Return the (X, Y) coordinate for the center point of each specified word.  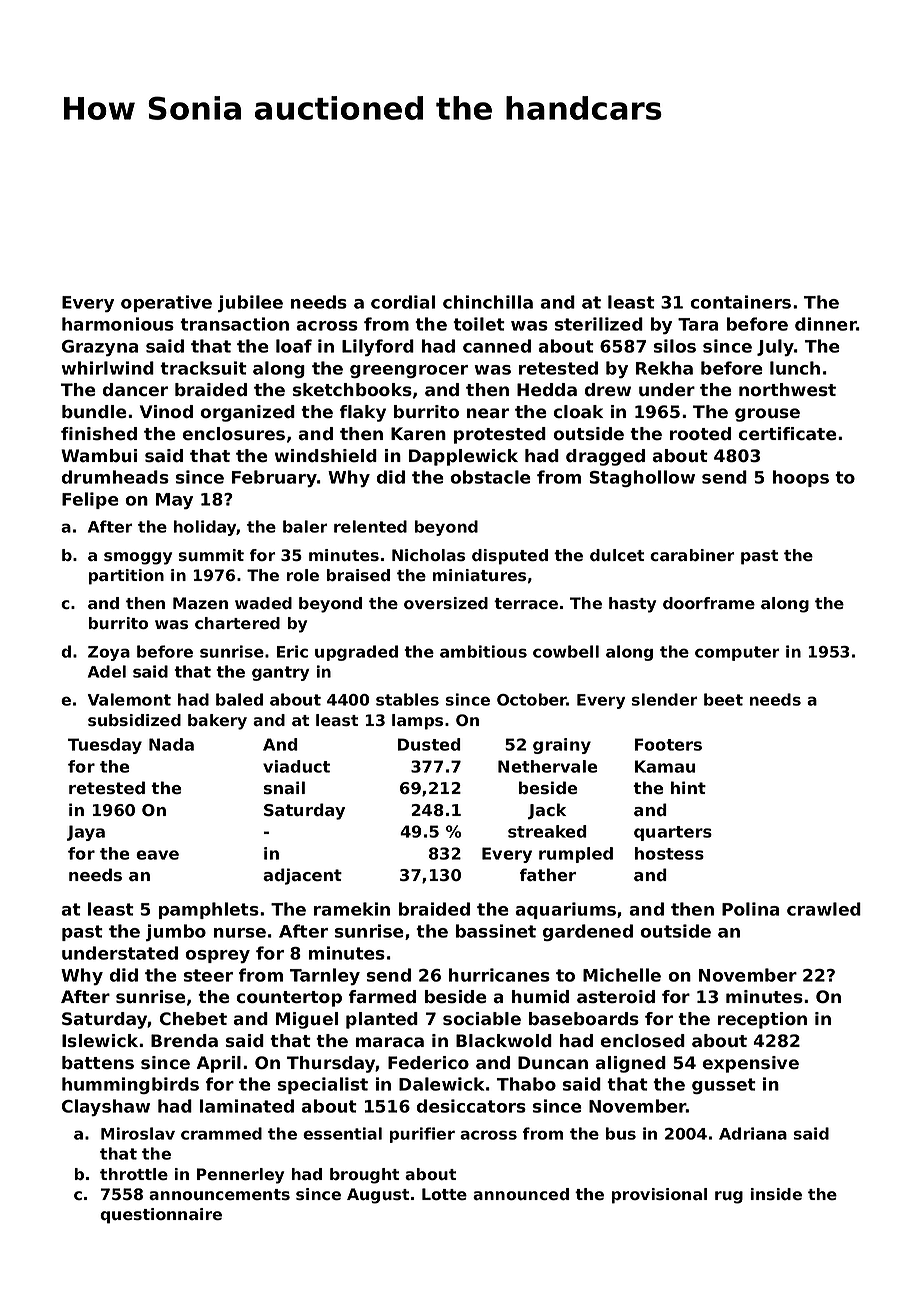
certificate (787, 434)
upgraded (356, 653)
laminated (247, 1106)
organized (247, 413)
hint (688, 787)
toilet (479, 324)
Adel (107, 671)
